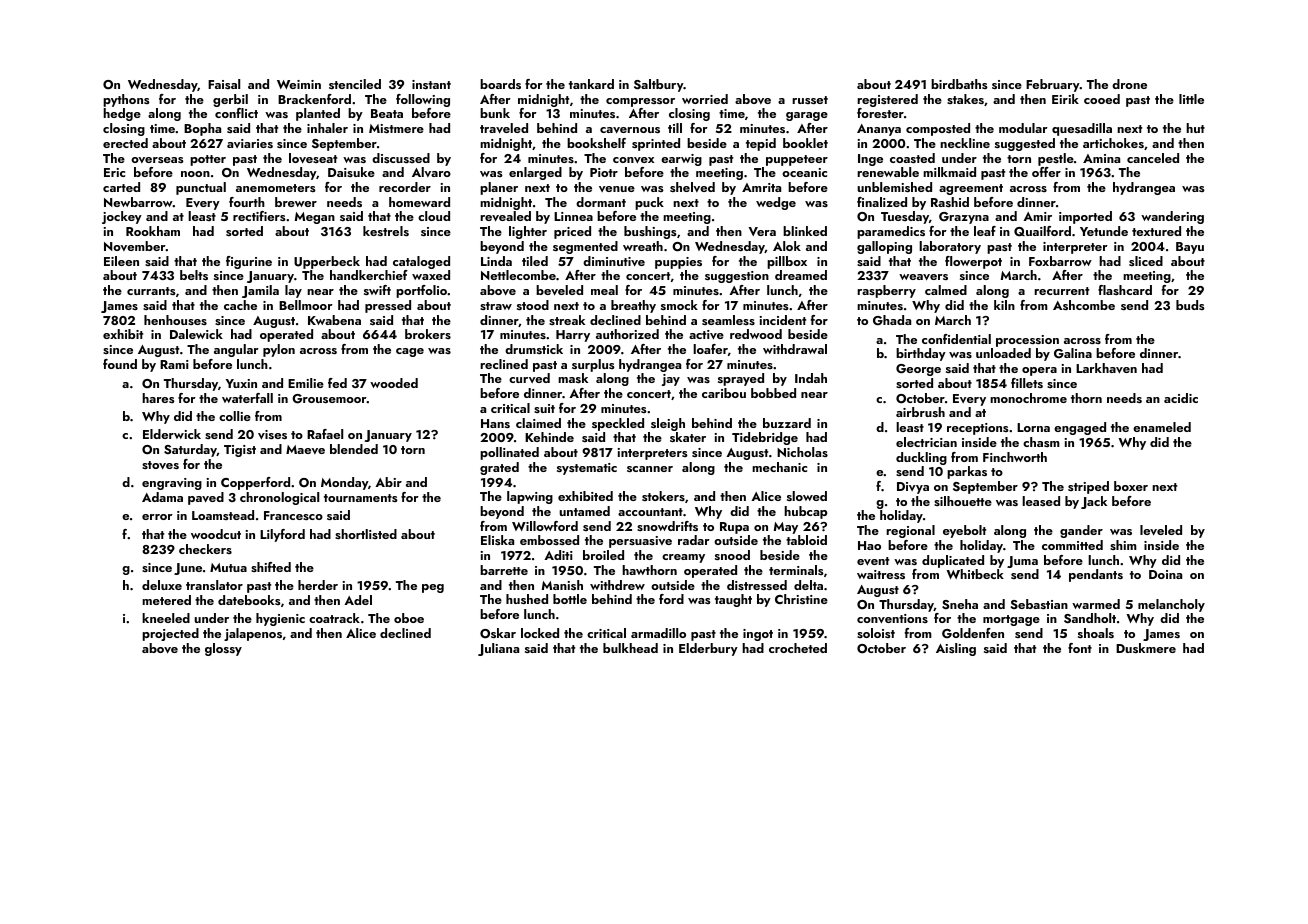 This screenshot has height=924, width=1308. What do you see at coordinates (884, 247) in the screenshot?
I see `galloping` at bounding box center [884, 247].
